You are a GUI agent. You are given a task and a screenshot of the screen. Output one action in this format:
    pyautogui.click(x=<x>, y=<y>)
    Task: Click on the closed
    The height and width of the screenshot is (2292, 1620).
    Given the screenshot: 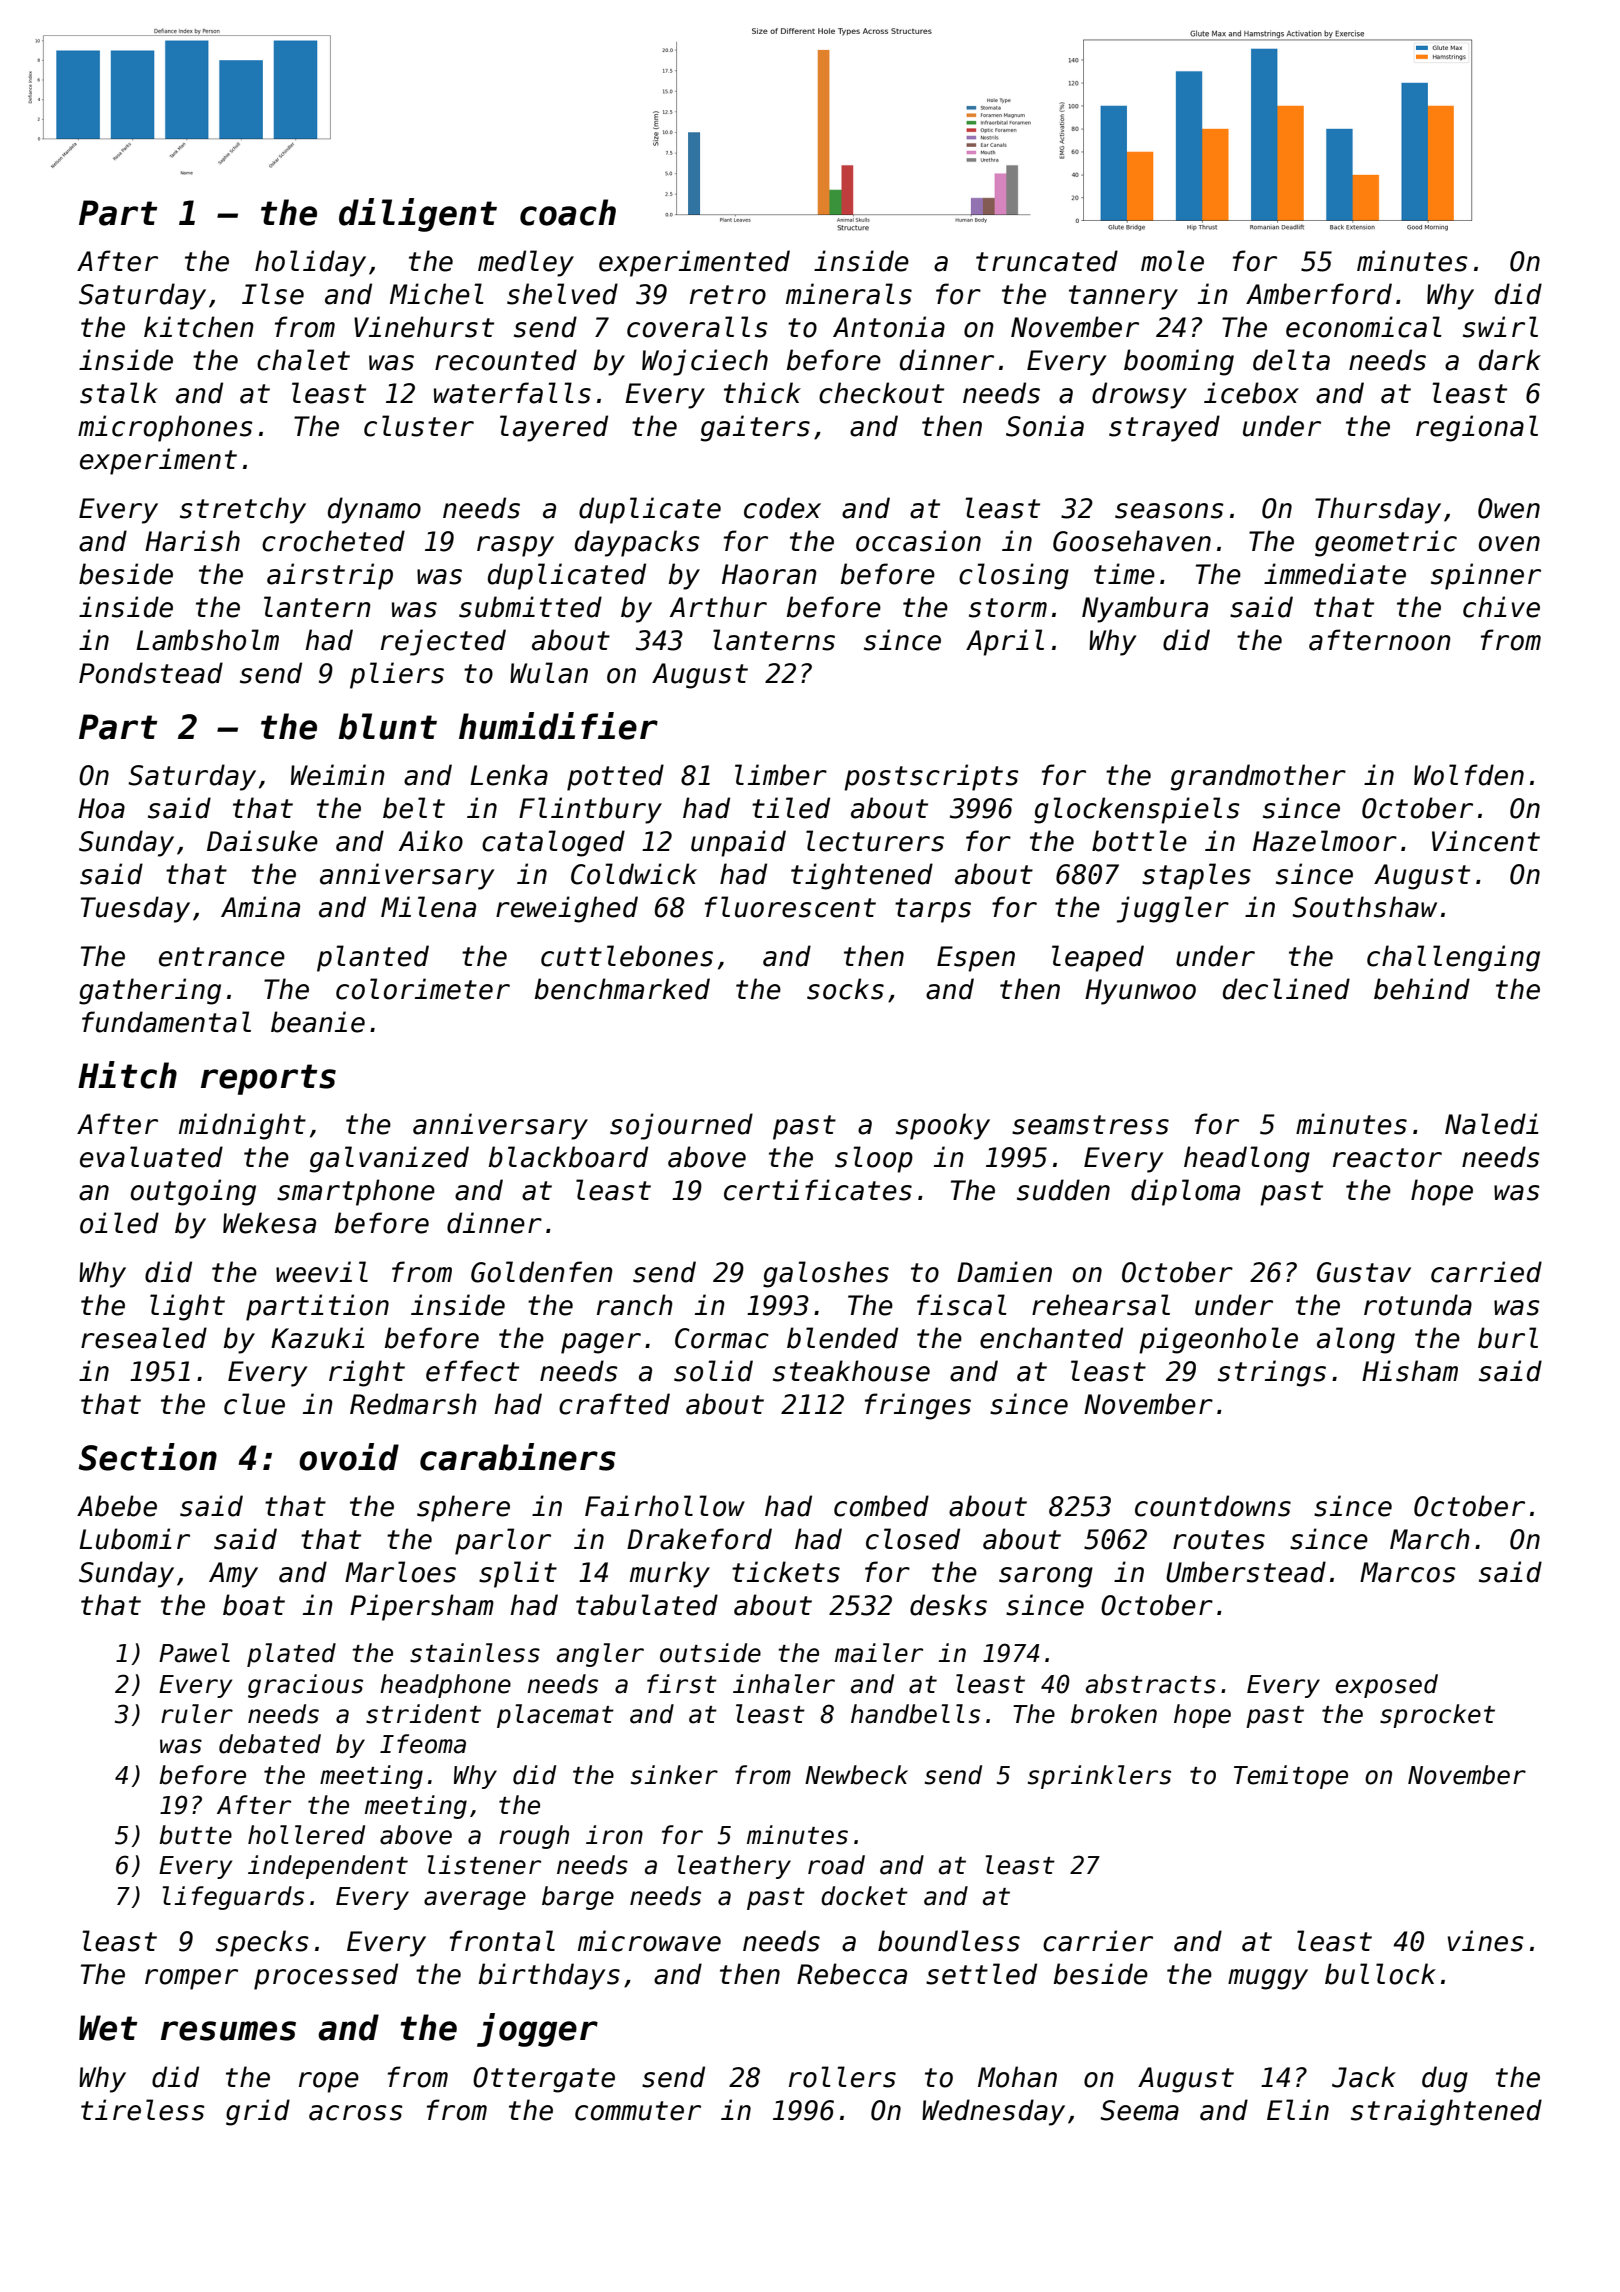 What is the action you would take?
    pyautogui.click(x=913, y=1539)
